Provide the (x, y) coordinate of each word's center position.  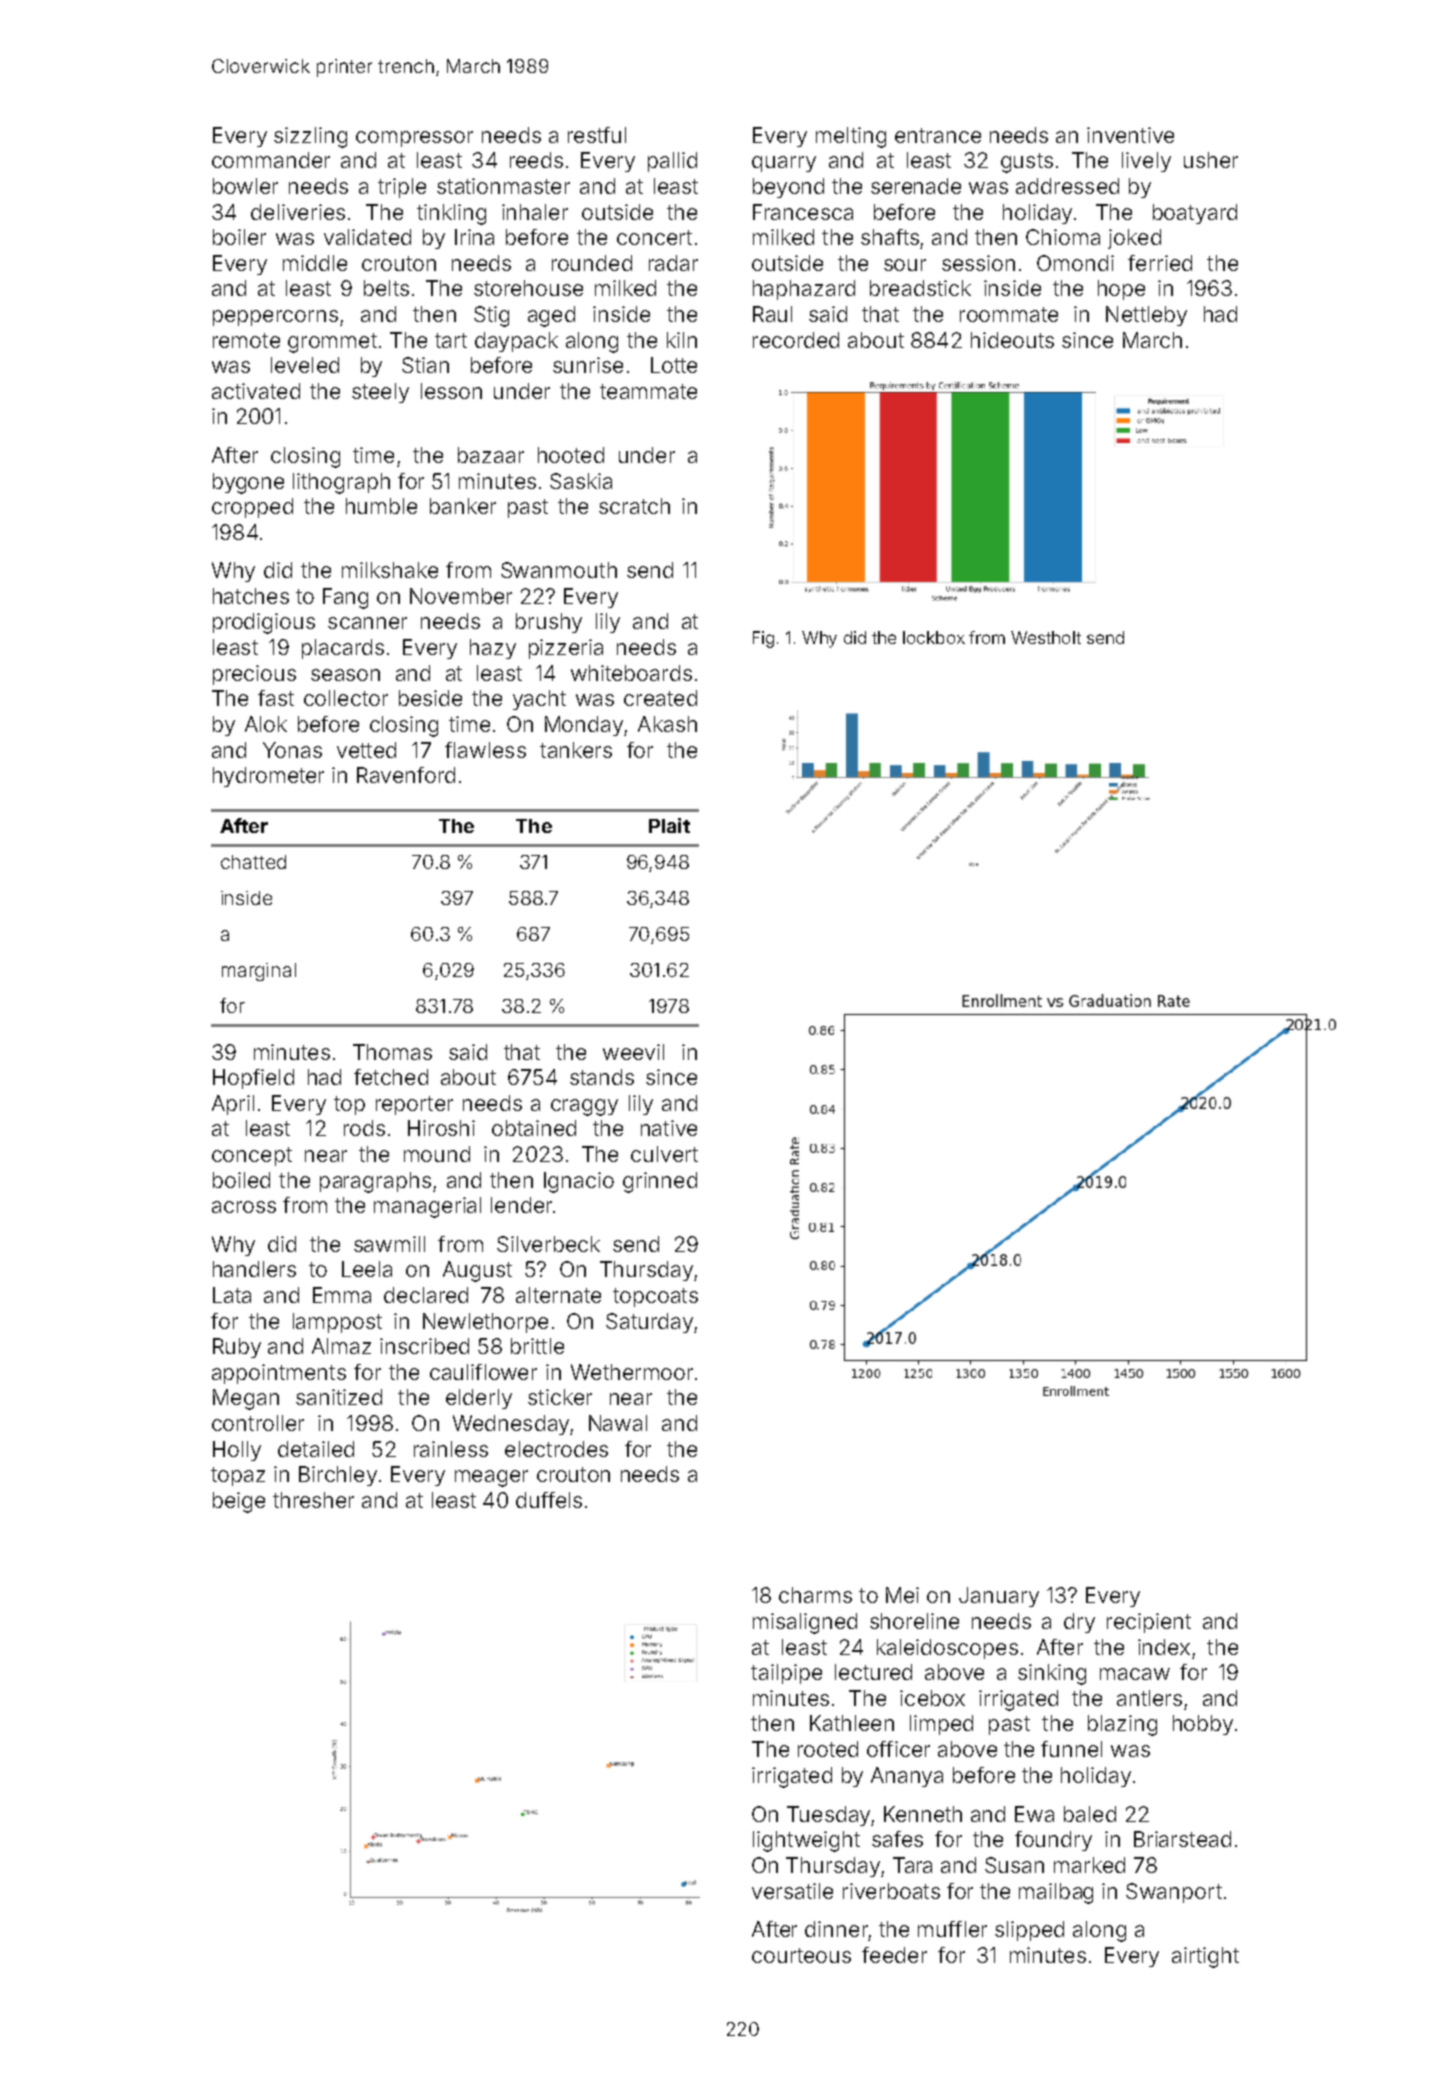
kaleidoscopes (947, 1649)
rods (364, 1128)
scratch (634, 506)
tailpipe (786, 1674)
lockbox (934, 637)
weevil (633, 1052)
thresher (313, 1500)
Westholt (1046, 637)
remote (246, 340)
